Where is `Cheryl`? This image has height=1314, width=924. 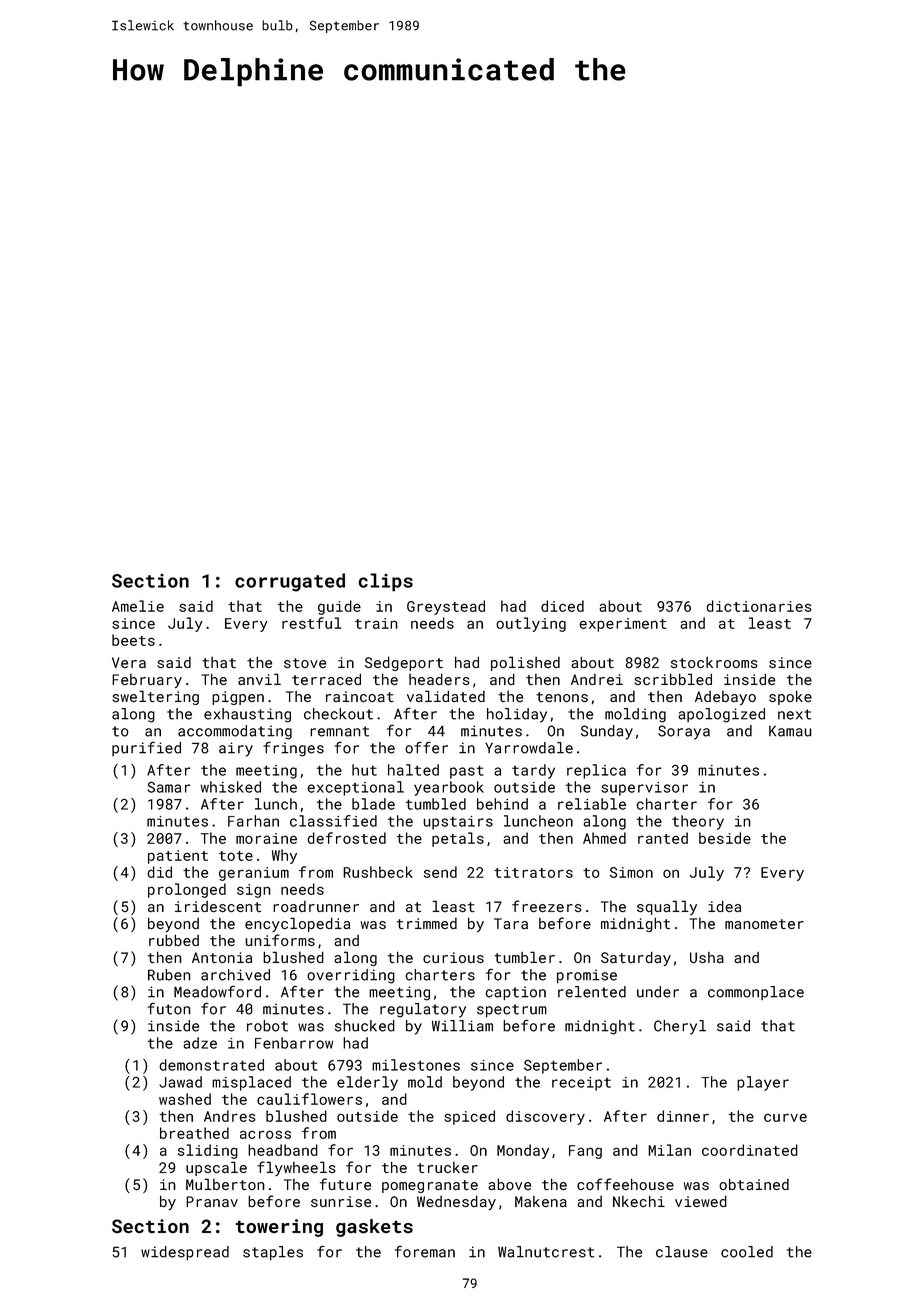 Cheryl is located at coordinates (680, 1027).
